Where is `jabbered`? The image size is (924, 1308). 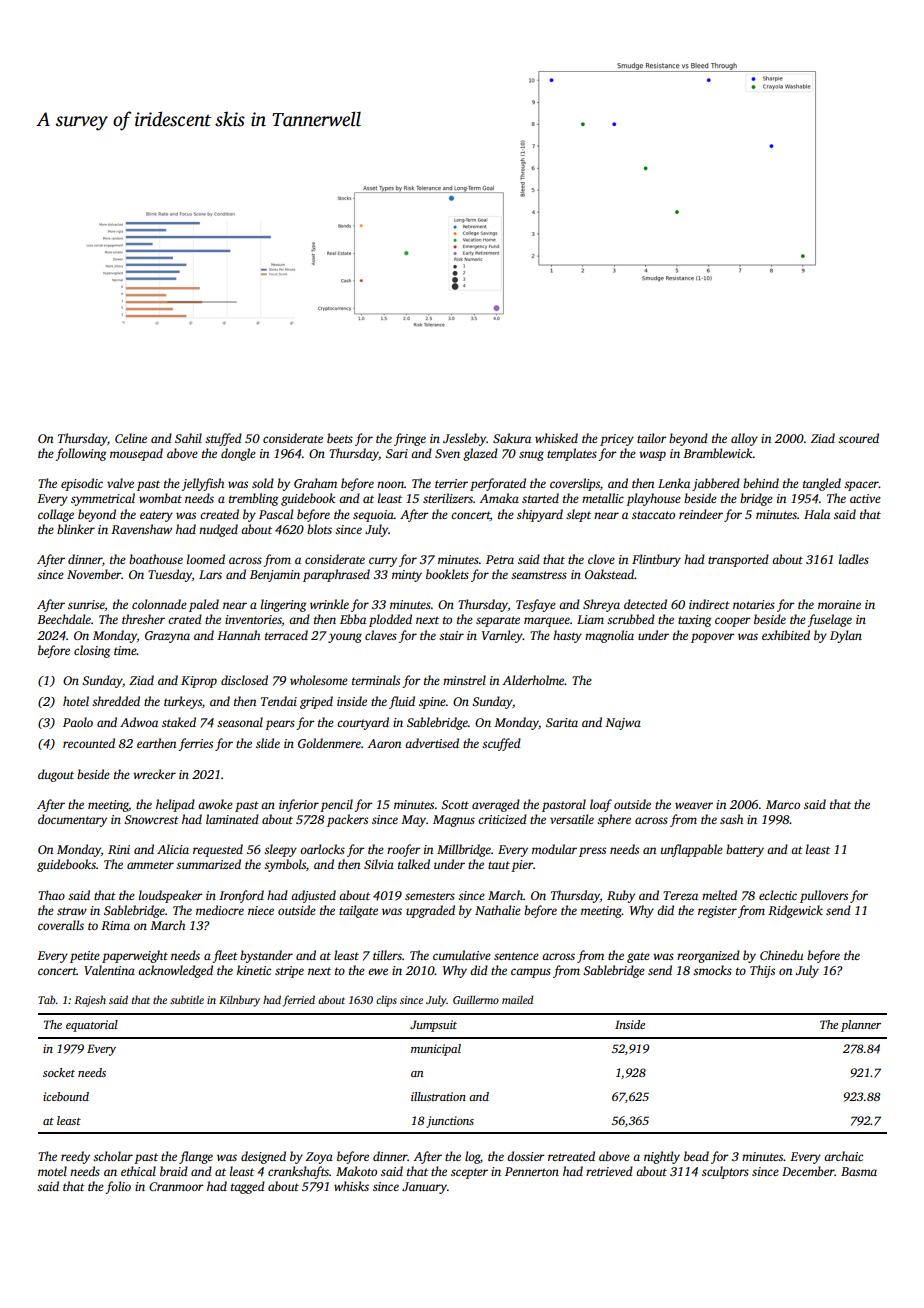 jabbered is located at coordinates (716, 484).
